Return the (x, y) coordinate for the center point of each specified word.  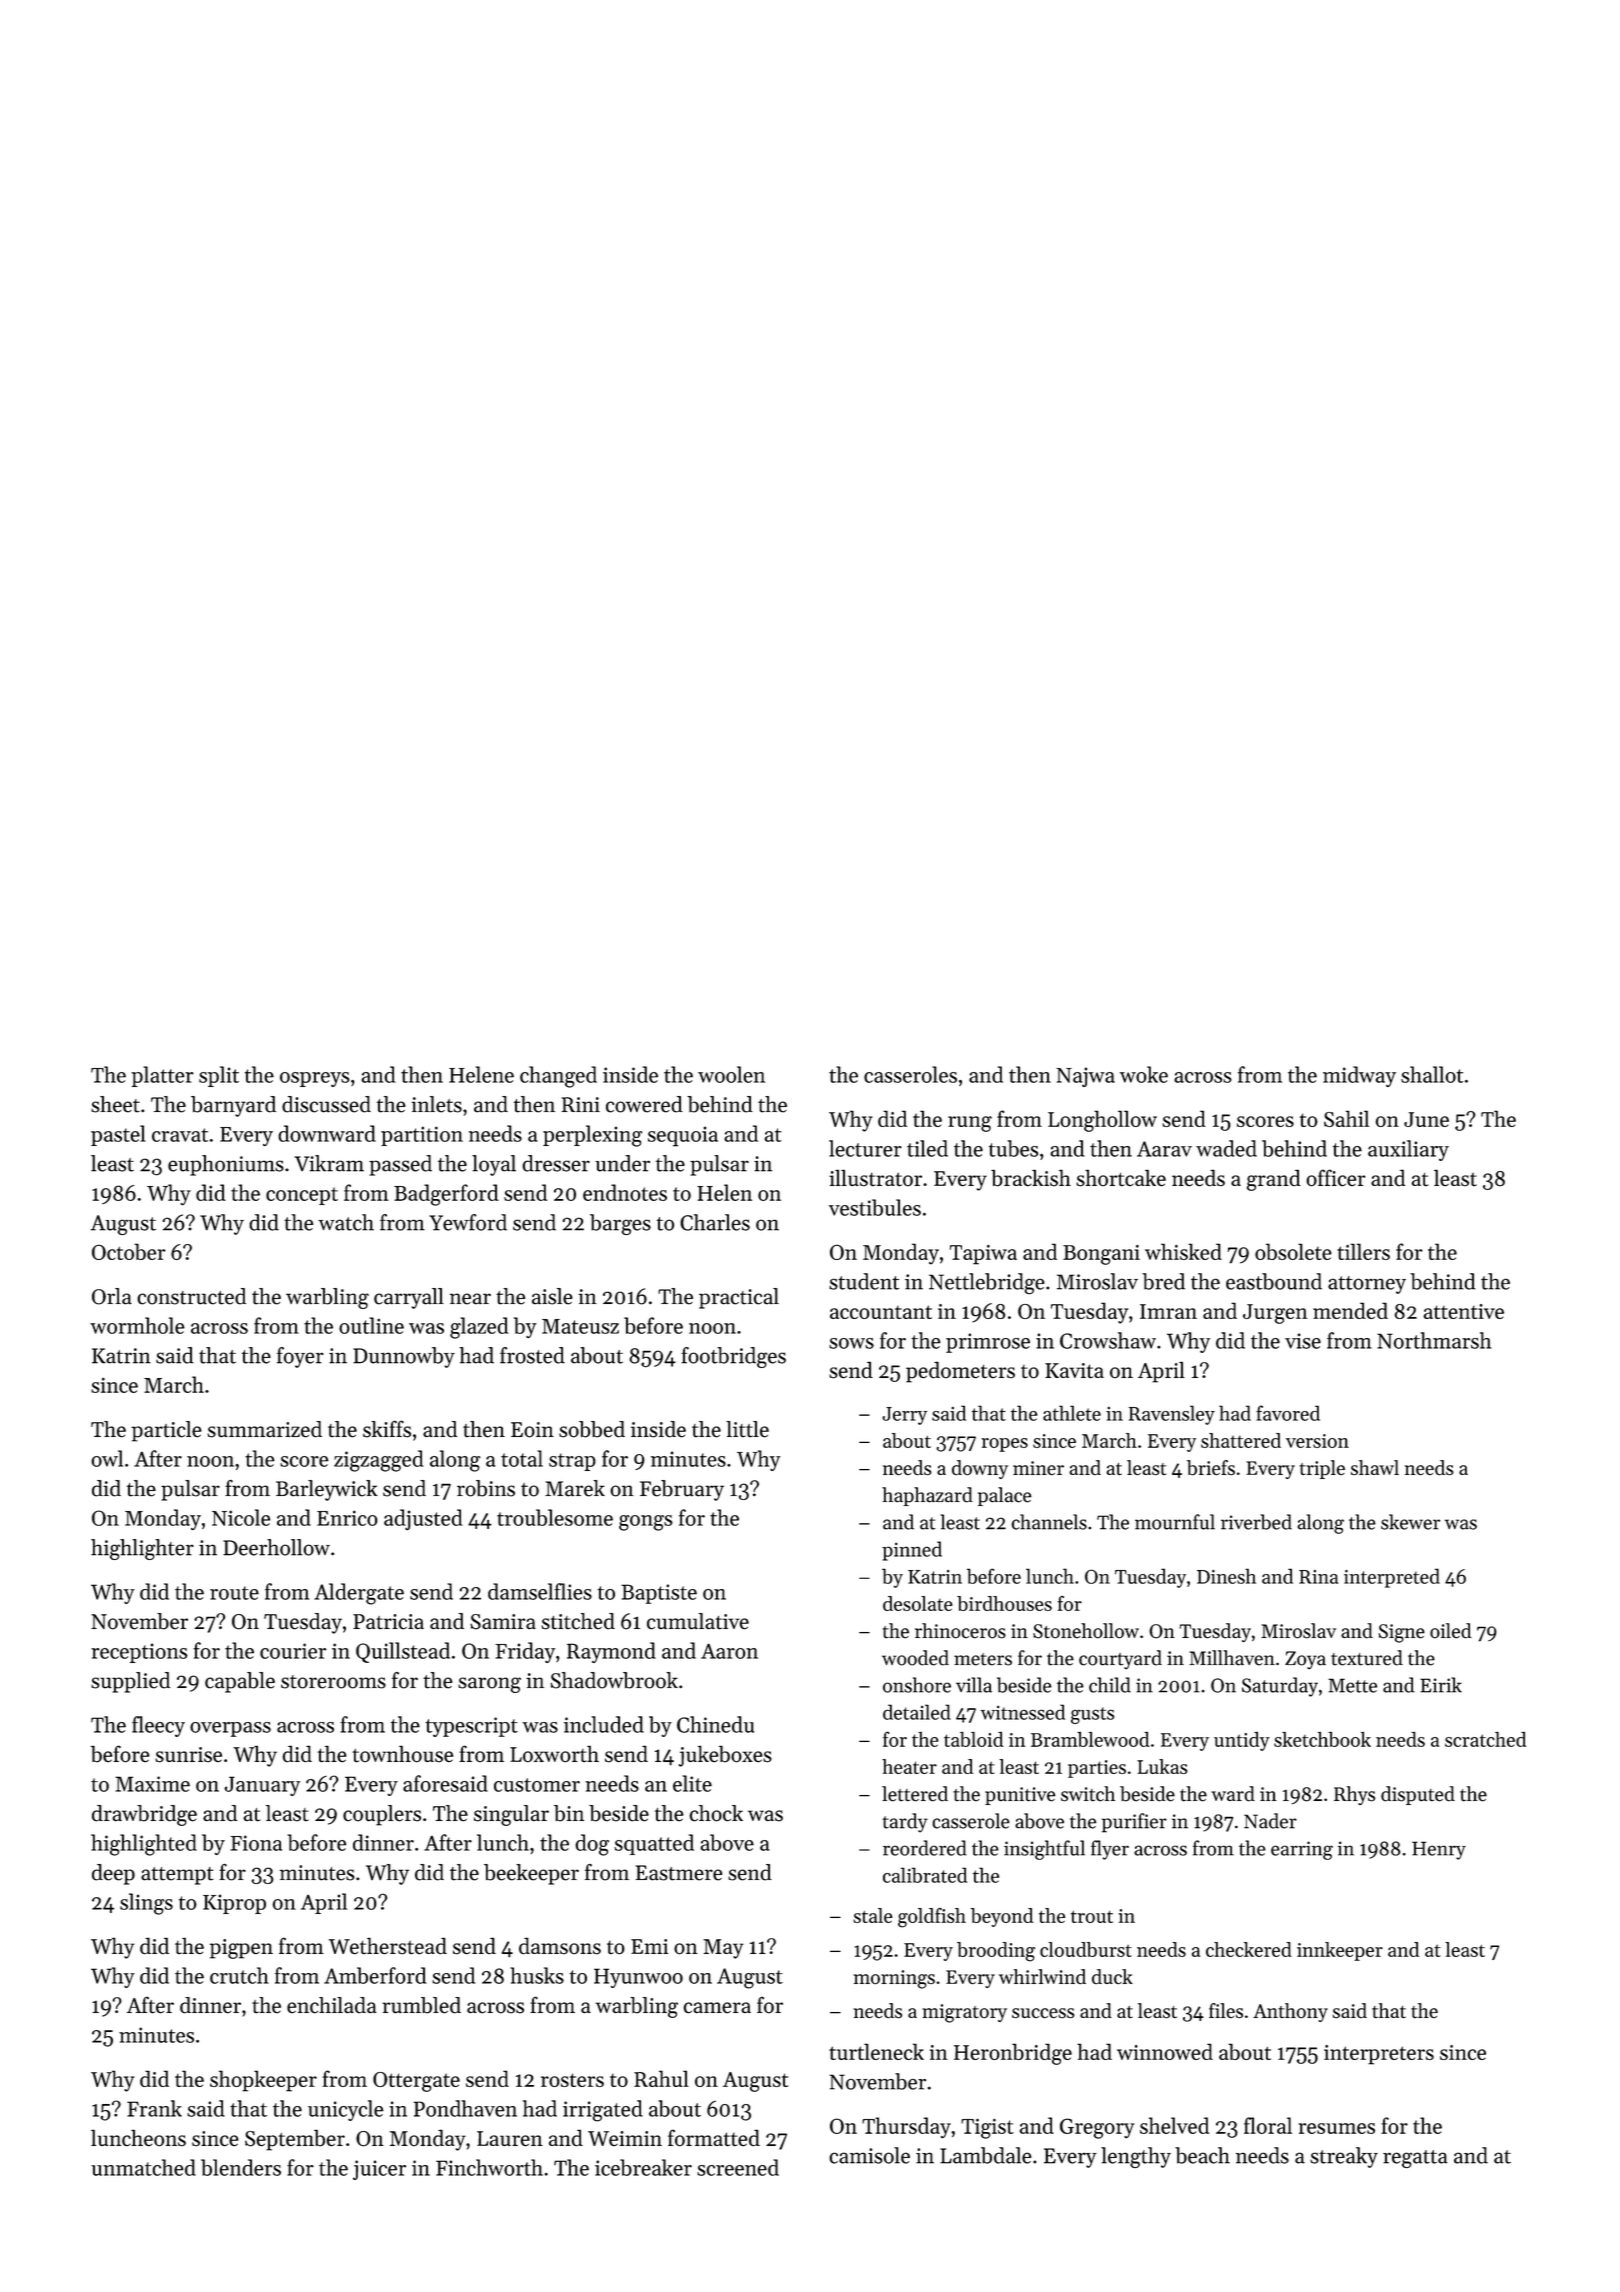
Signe (1401, 1633)
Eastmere (679, 1873)
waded (1226, 1148)
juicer (379, 2170)
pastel (118, 1135)
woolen (731, 1074)
